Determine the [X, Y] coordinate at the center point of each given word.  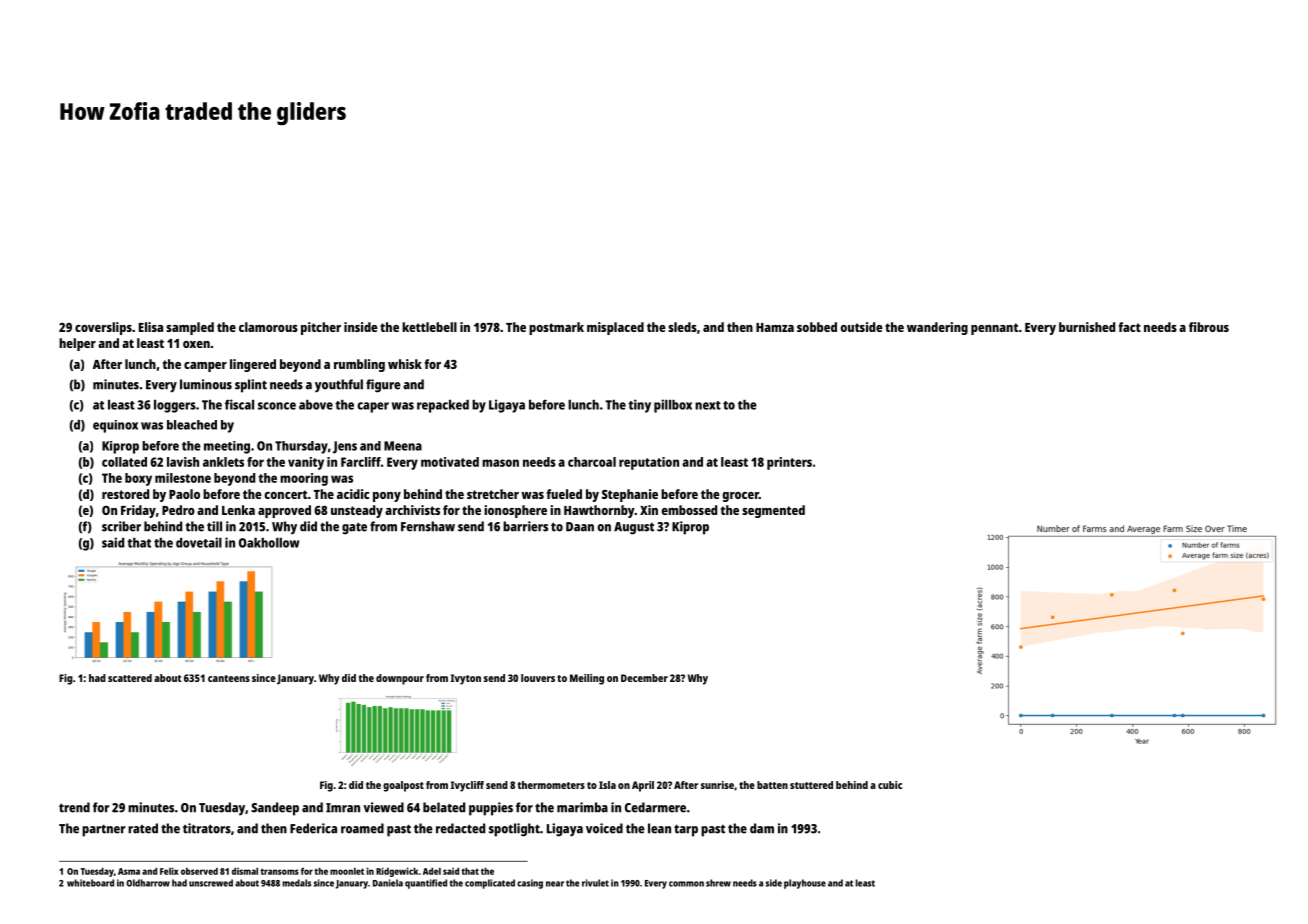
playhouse [805, 884]
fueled [564, 494]
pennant [994, 329]
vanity [306, 463]
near [555, 884]
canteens [229, 678]
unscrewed [211, 883]
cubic [890, 785]
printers [789, 463]
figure [383, 386]
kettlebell [429, 327]
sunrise [717, 785]
